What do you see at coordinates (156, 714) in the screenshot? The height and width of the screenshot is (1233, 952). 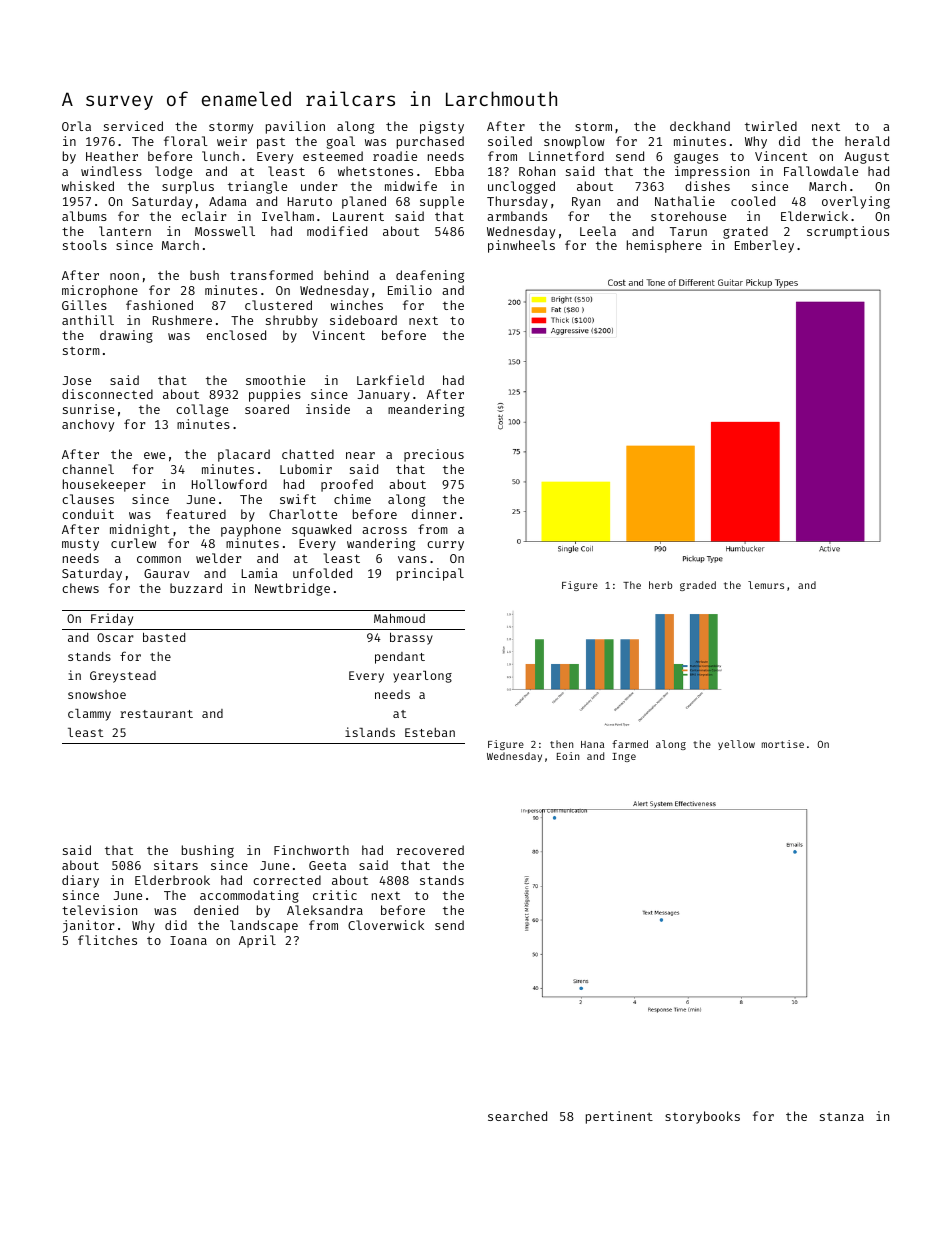 I see `restaurant` at bounding box center [156, 714].
